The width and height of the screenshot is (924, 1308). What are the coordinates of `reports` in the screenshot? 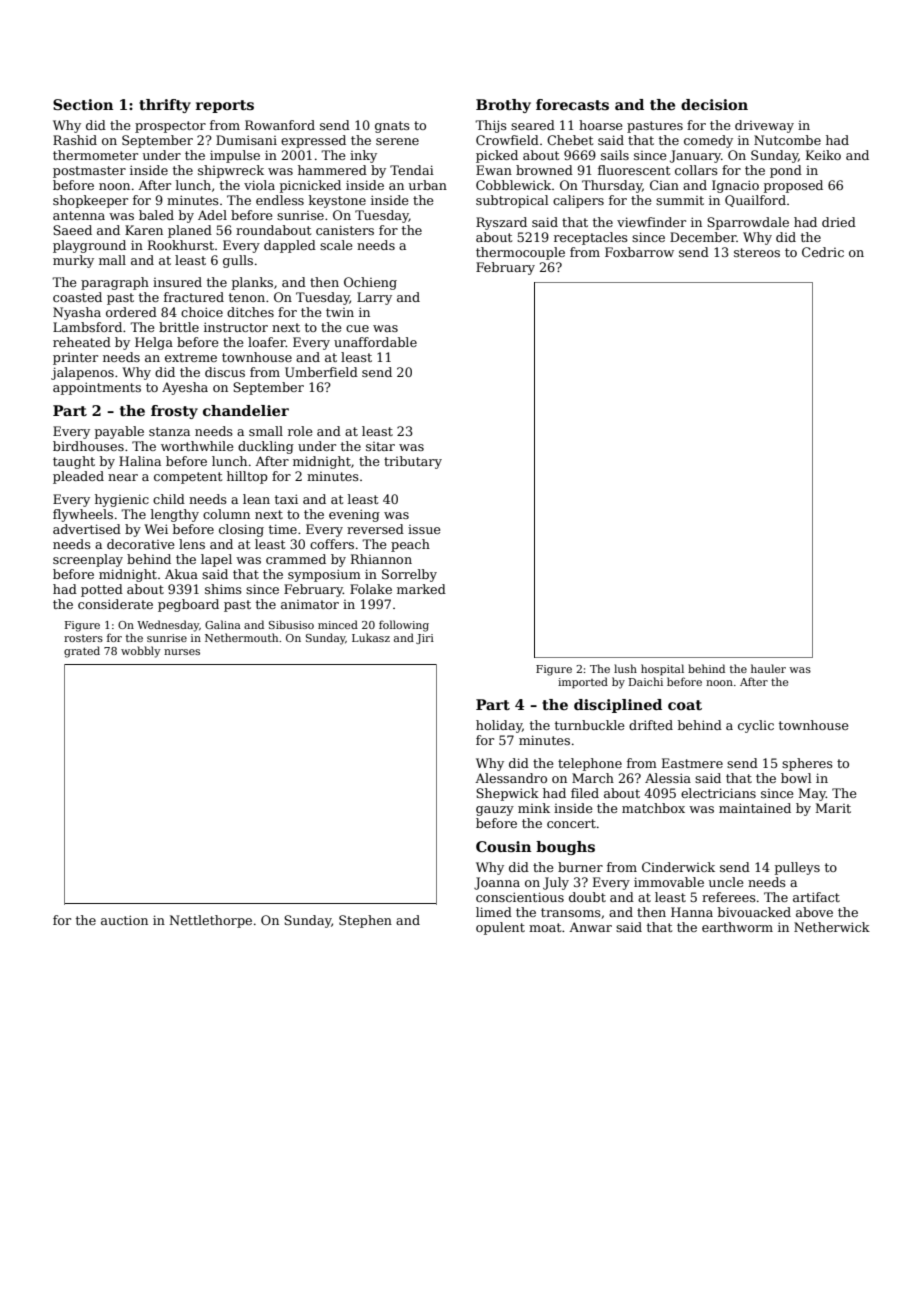 It's located at (225, 106).
